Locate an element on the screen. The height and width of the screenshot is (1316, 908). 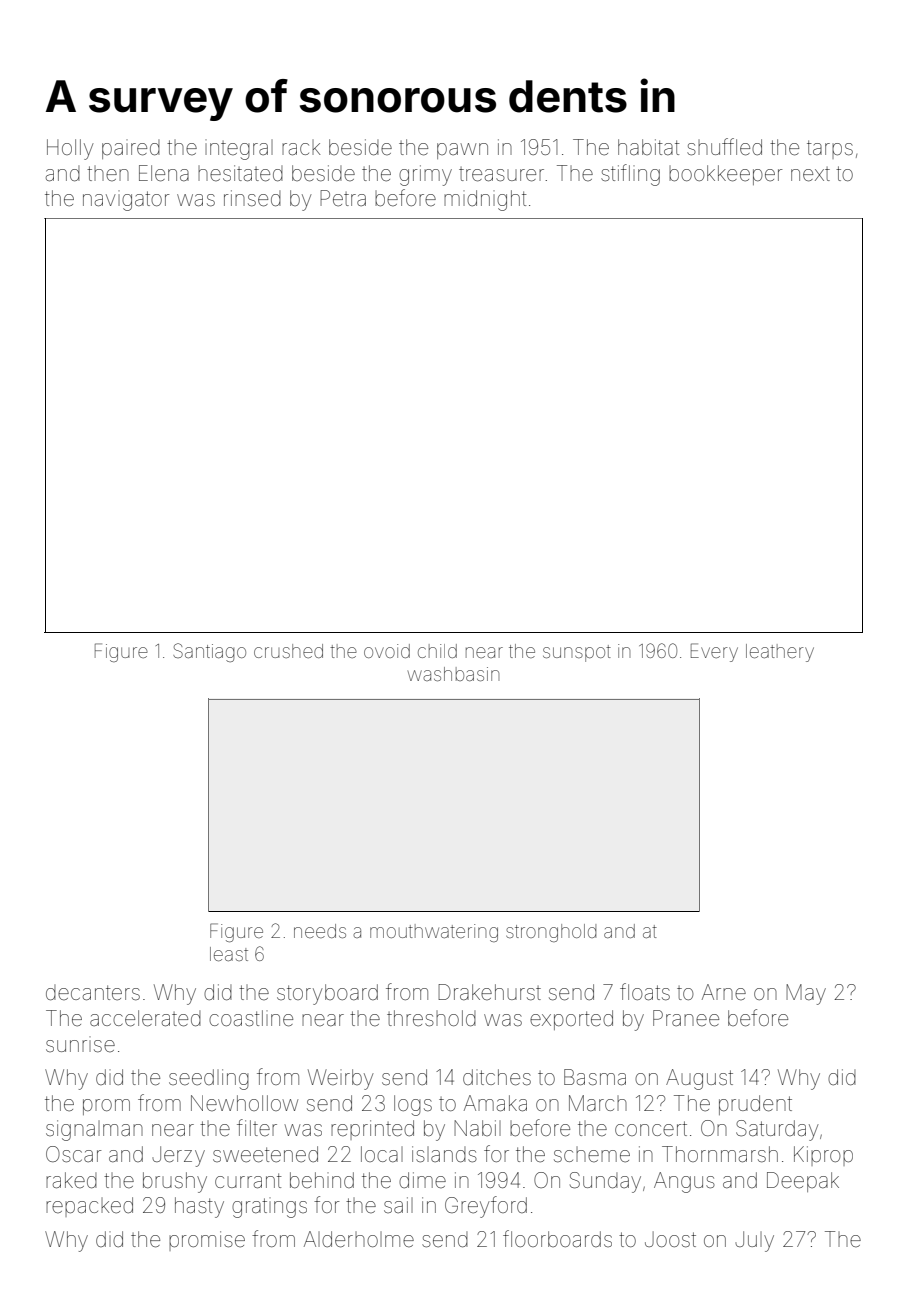
midnight is located at coordinates (485, 200).
